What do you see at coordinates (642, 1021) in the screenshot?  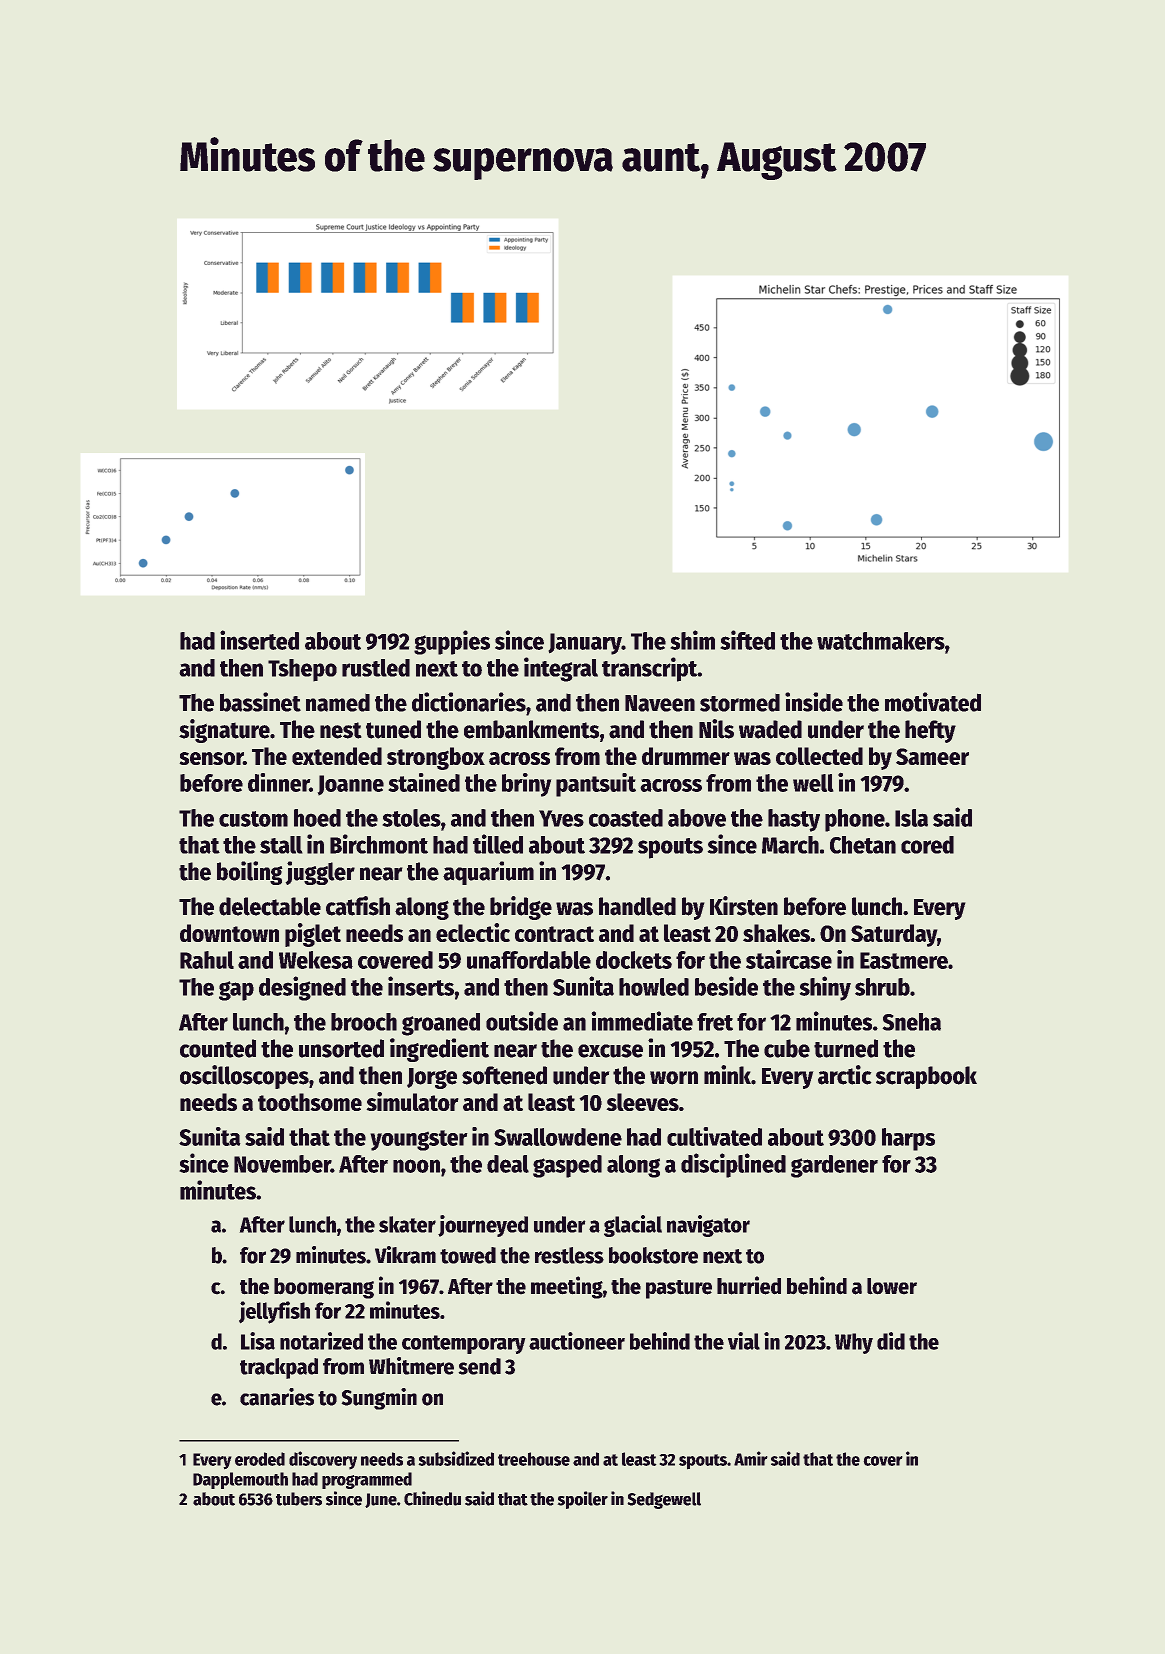 I see `immediate` at bounding box center [642, 1021].
